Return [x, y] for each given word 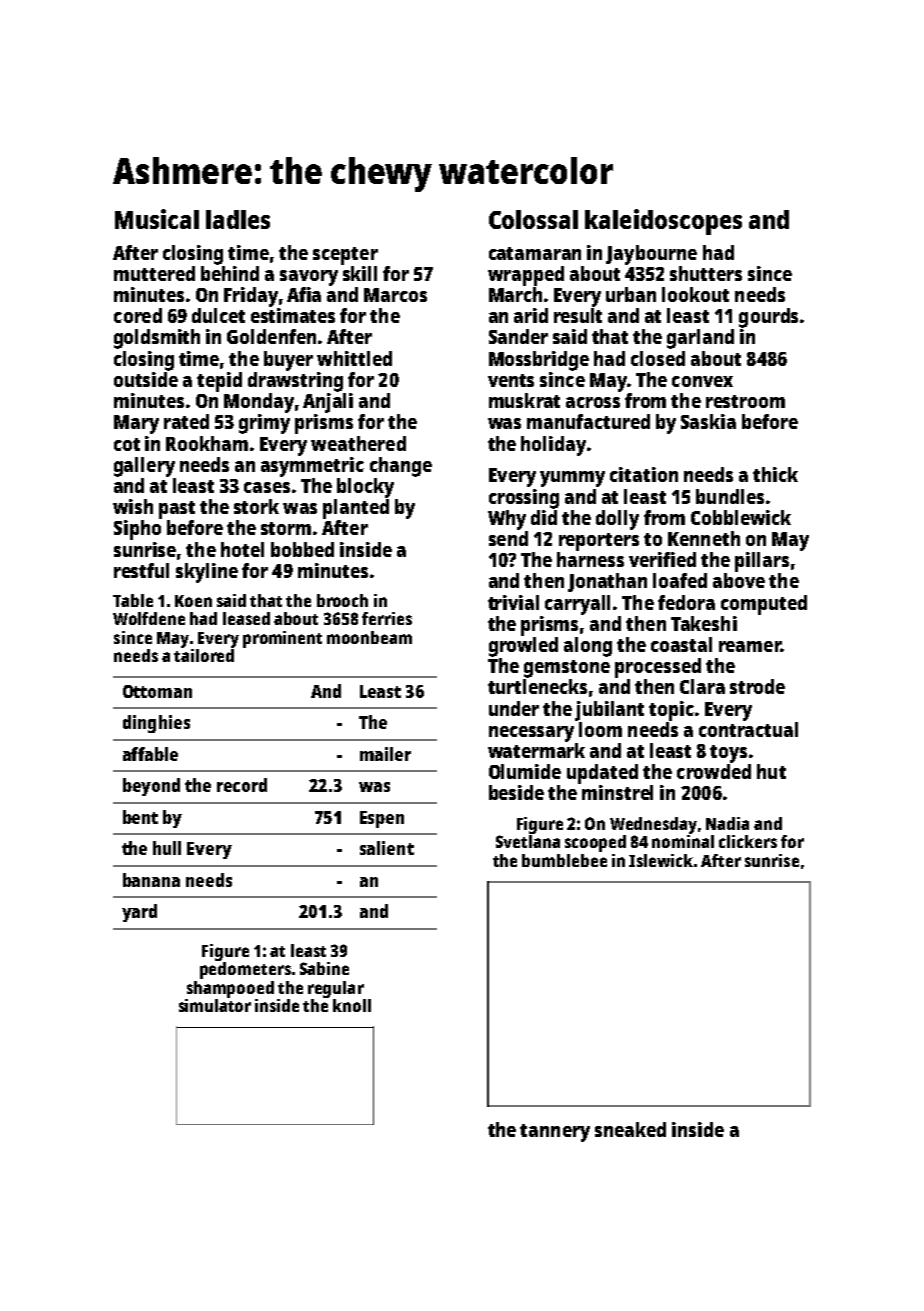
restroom [745, 401]
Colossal [533, 219]
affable [150, 754]
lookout [695, 294]
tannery [555, 1133]
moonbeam [369, 637]
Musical [157, 219]
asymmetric [312, 467]
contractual [748, 729]
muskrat [524, 400]
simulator [215, 1005]
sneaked [630, 1129]
